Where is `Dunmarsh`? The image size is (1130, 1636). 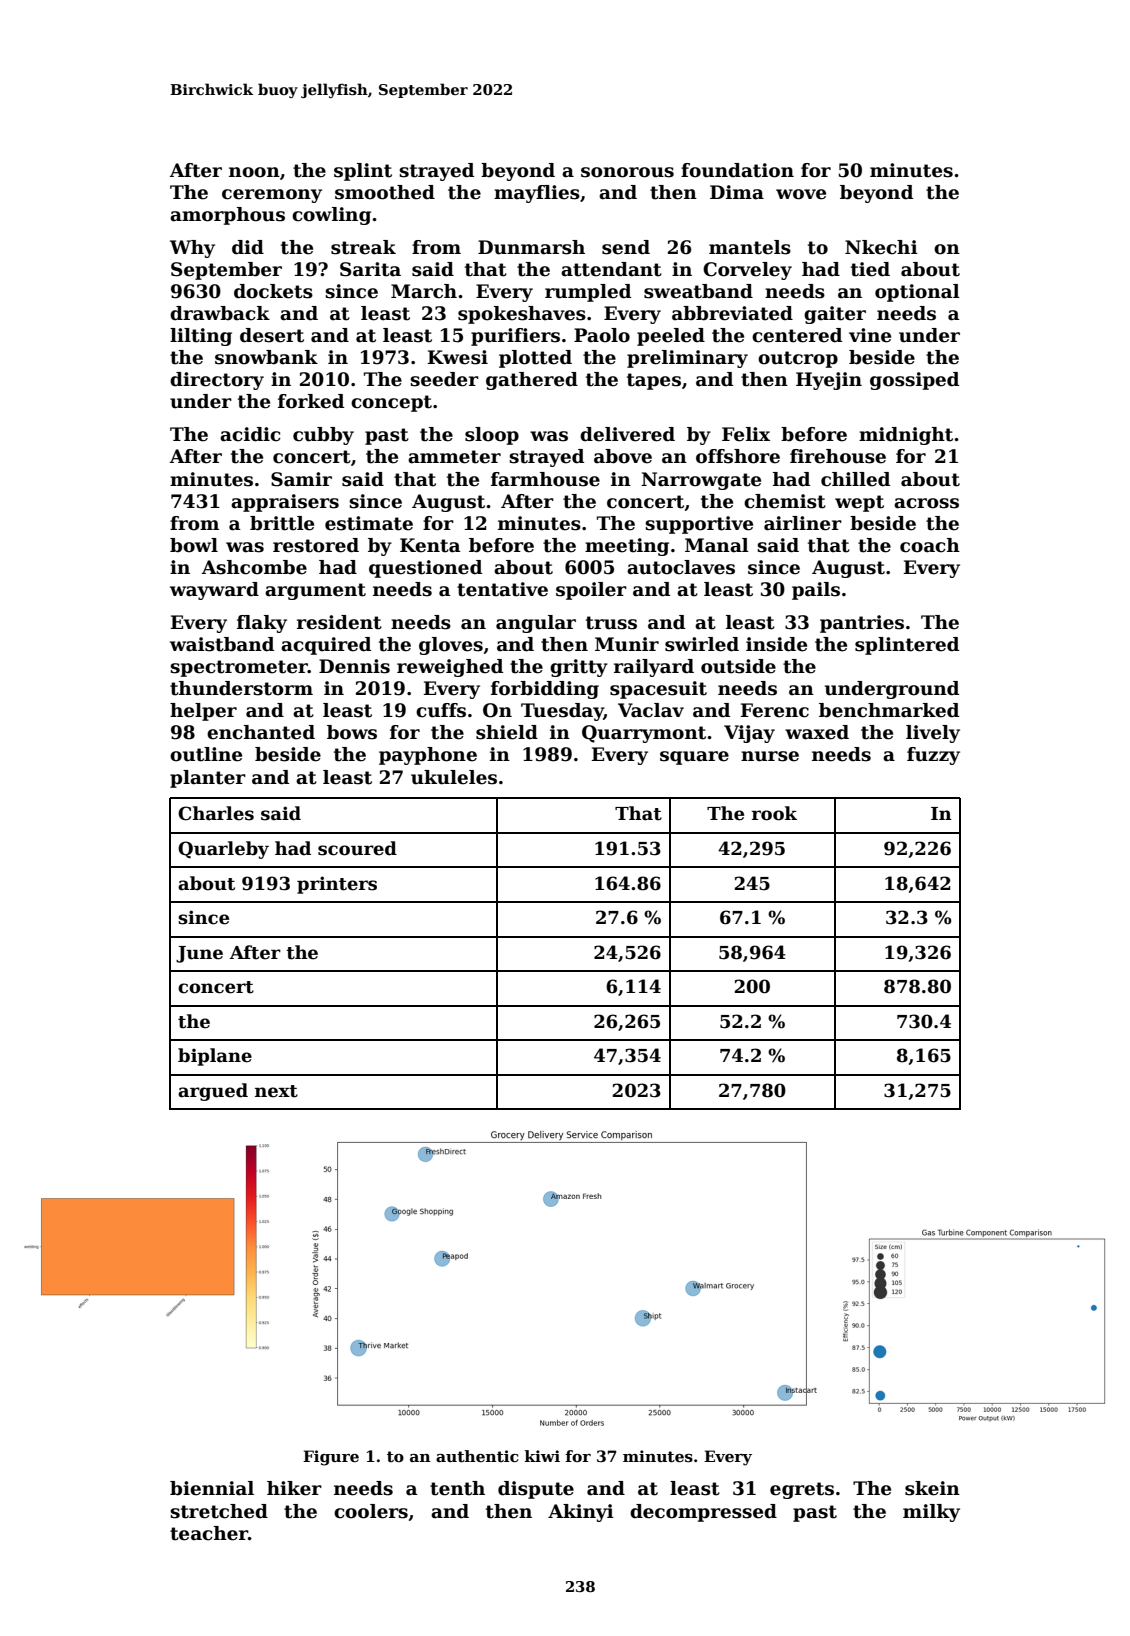
Dunmarsh is located at coordinates (531, 247).
